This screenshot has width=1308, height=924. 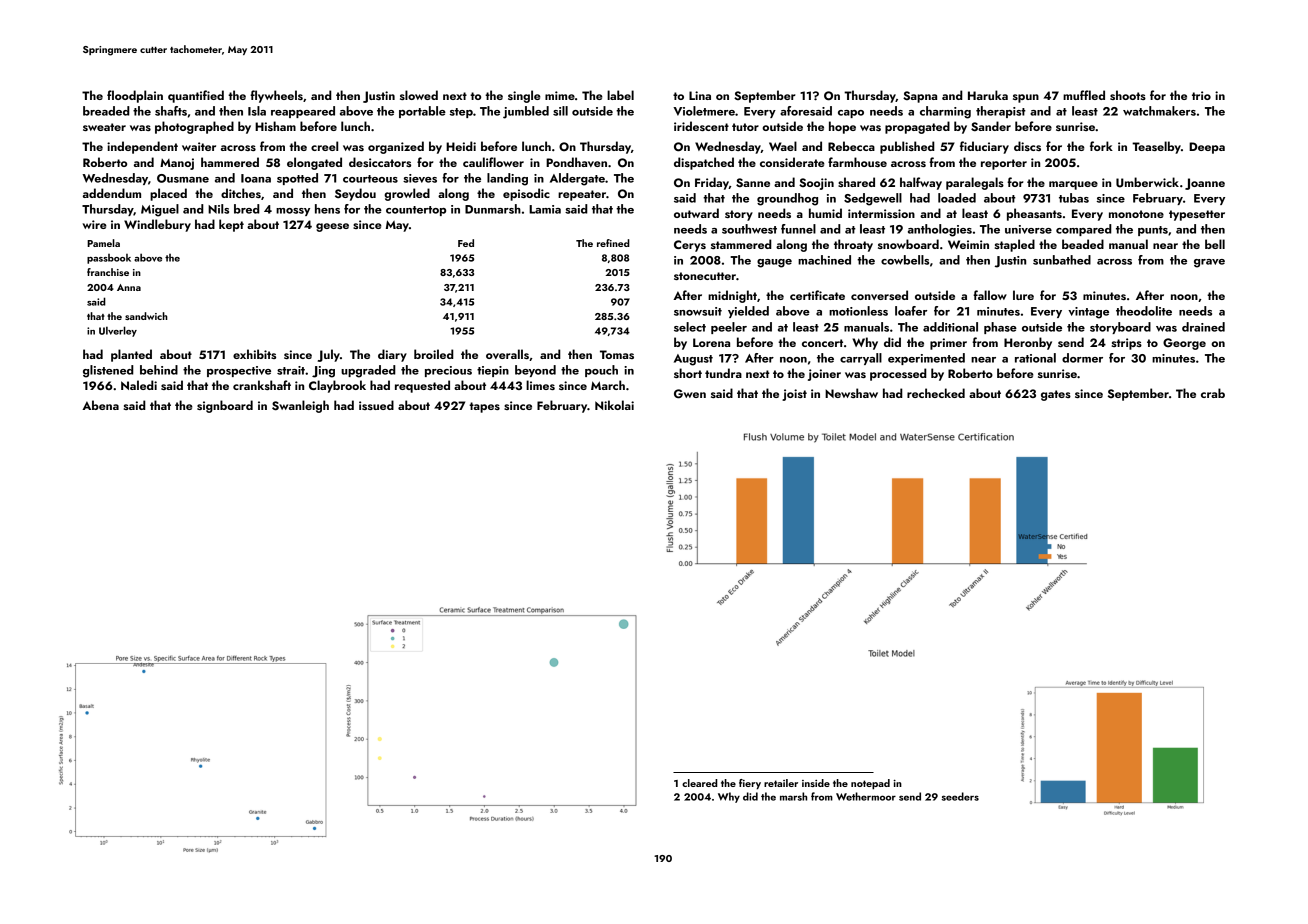 I want to click on glistened, so click(x=108, y=371).
